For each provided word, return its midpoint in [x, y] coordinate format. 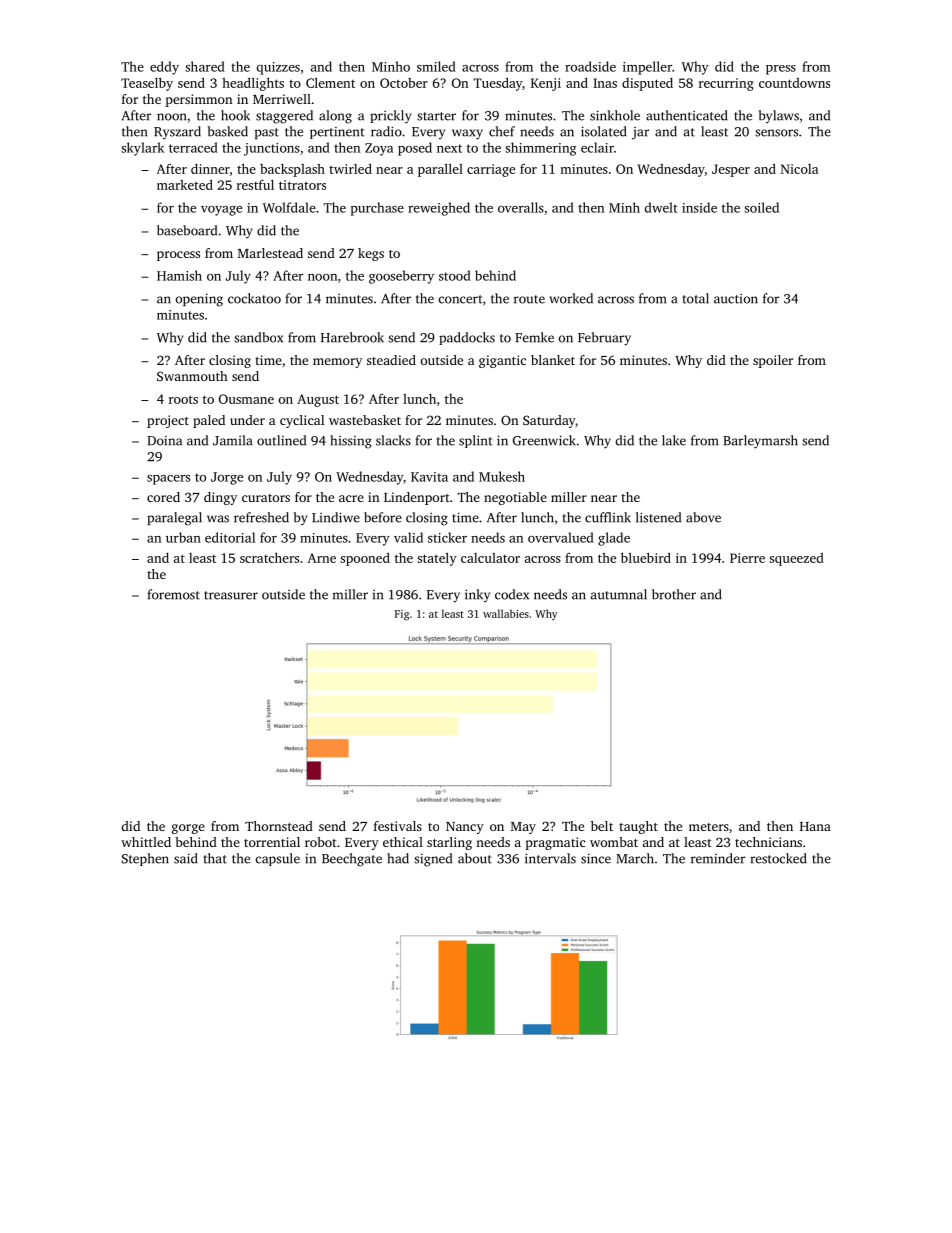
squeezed [796, 559]
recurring [726, 84]
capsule [278, 859]
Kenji [546, 84]
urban [183, 537]
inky [477, 596]
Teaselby [147, 84]
